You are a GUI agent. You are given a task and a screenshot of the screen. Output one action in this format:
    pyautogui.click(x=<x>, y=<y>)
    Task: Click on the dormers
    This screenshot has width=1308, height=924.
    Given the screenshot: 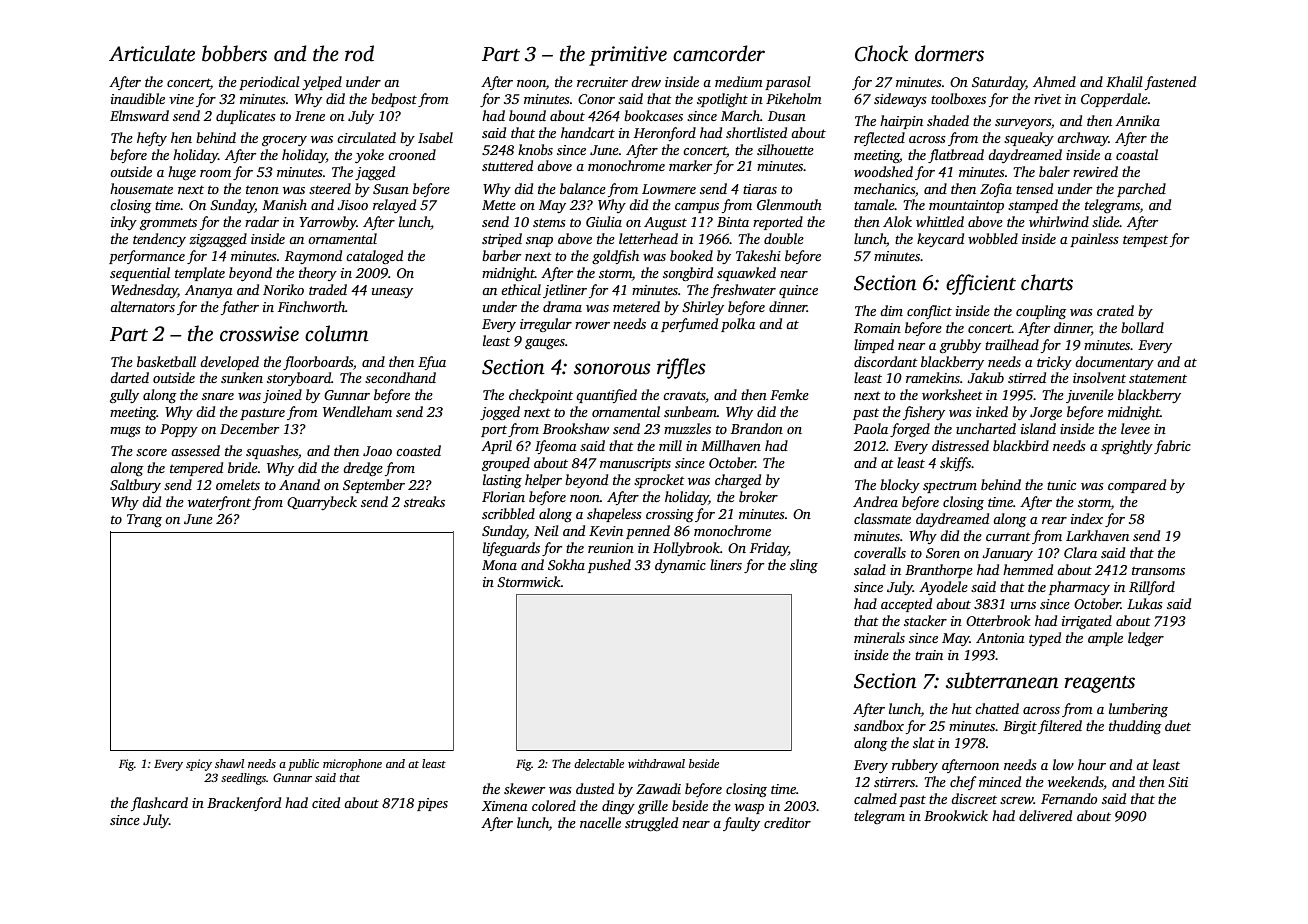 What is the action you would take?
    pyautogui.click(x=949, y=53)
